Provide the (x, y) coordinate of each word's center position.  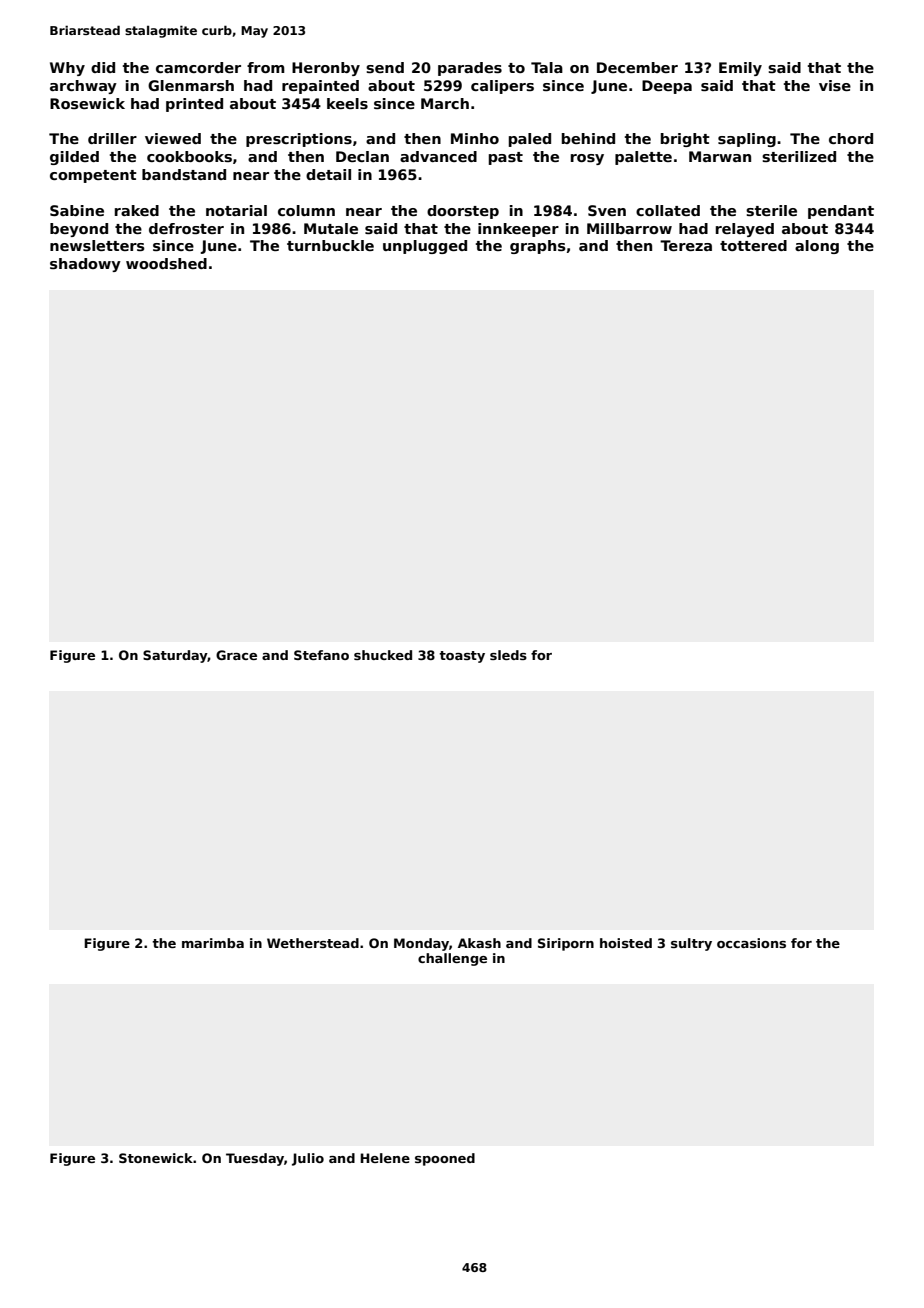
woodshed (166, 263)
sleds (508, 655)
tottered (753, 245)
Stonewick (156, 1158)
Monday (421, 944)
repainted (320, 87)
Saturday (175, 656)
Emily (740, 69)
